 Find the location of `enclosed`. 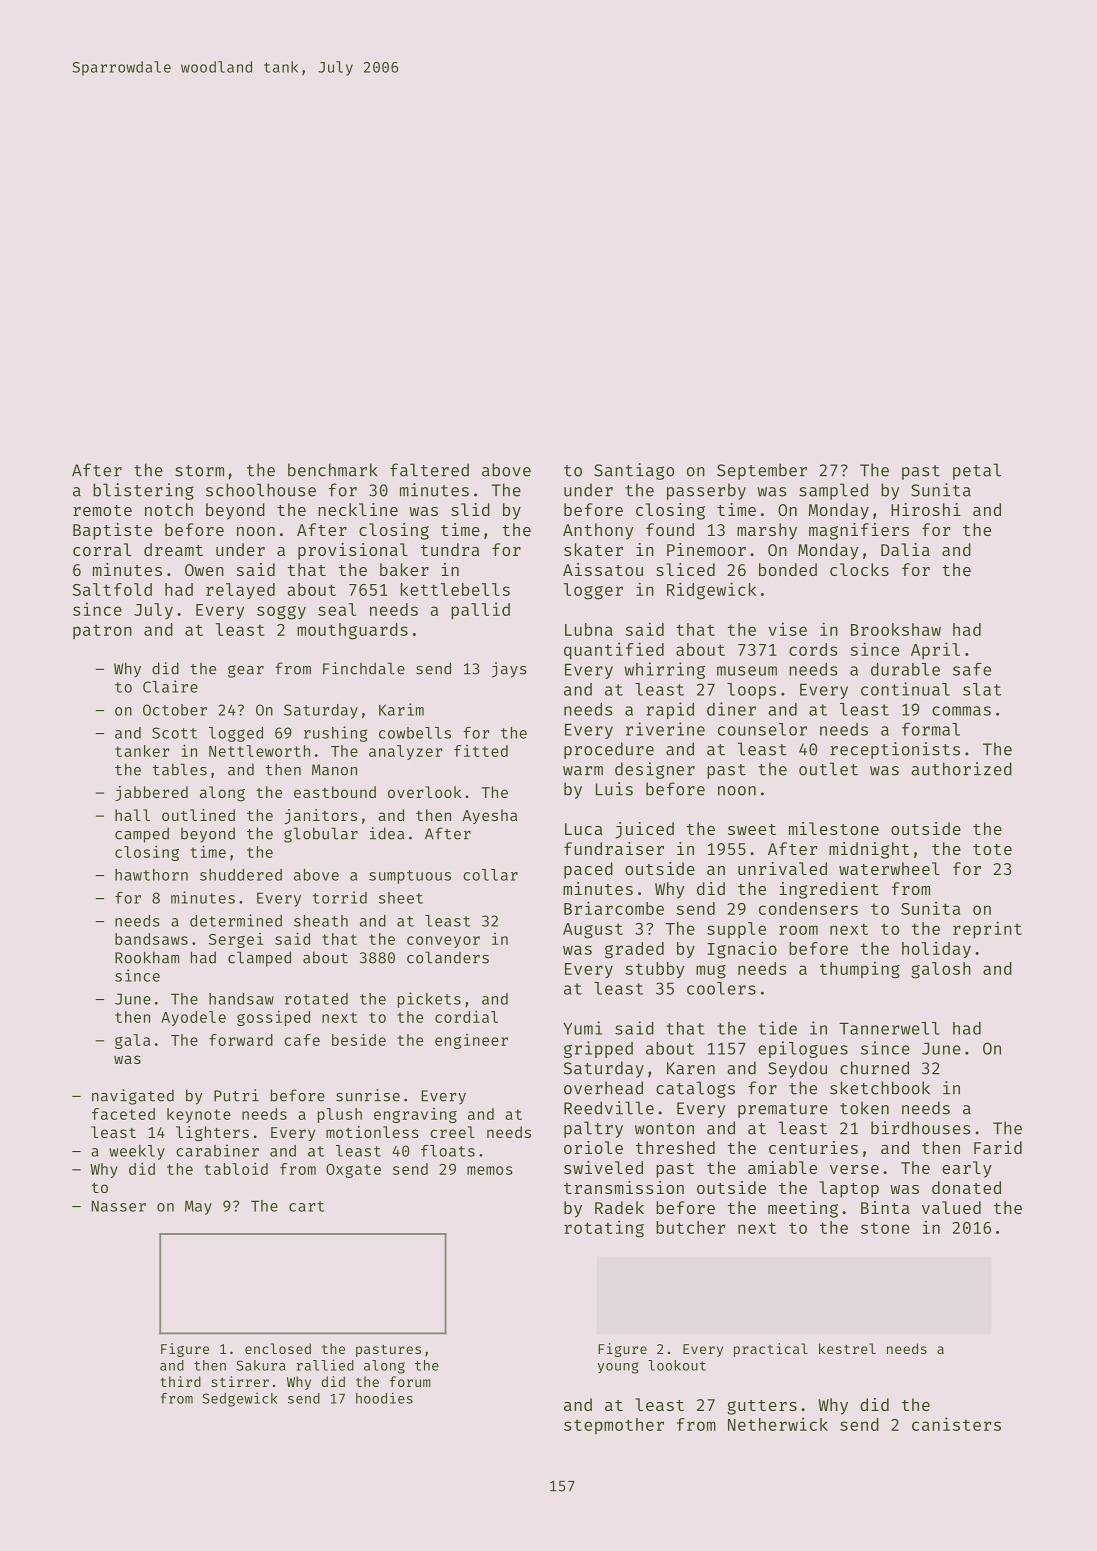

enclosed is located at coordinates (278, 1348).
